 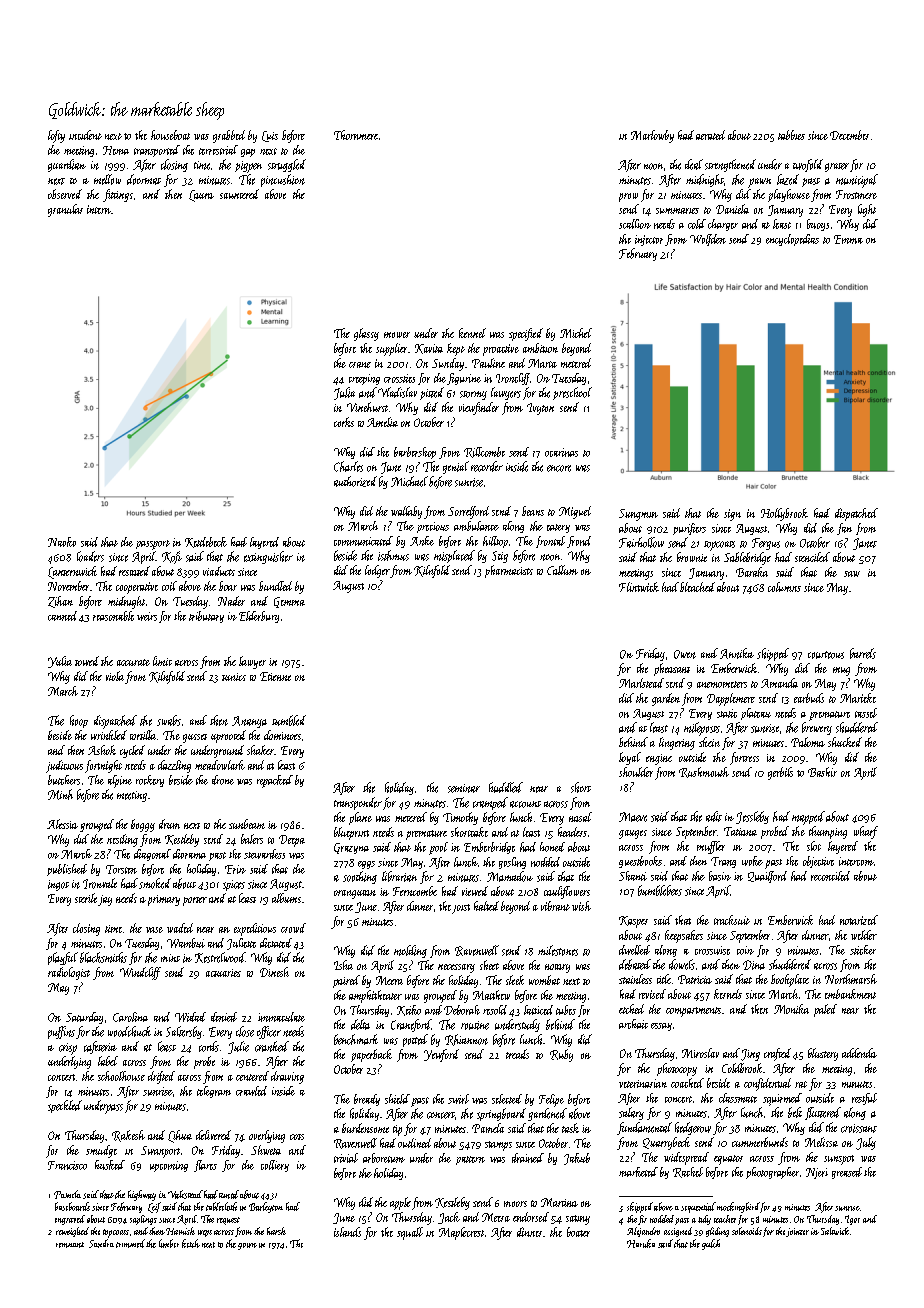 What do you see at coordinates (184, 1032) in the screenshot?
I see `Saltersby` at bounding box center [184, 1032].
